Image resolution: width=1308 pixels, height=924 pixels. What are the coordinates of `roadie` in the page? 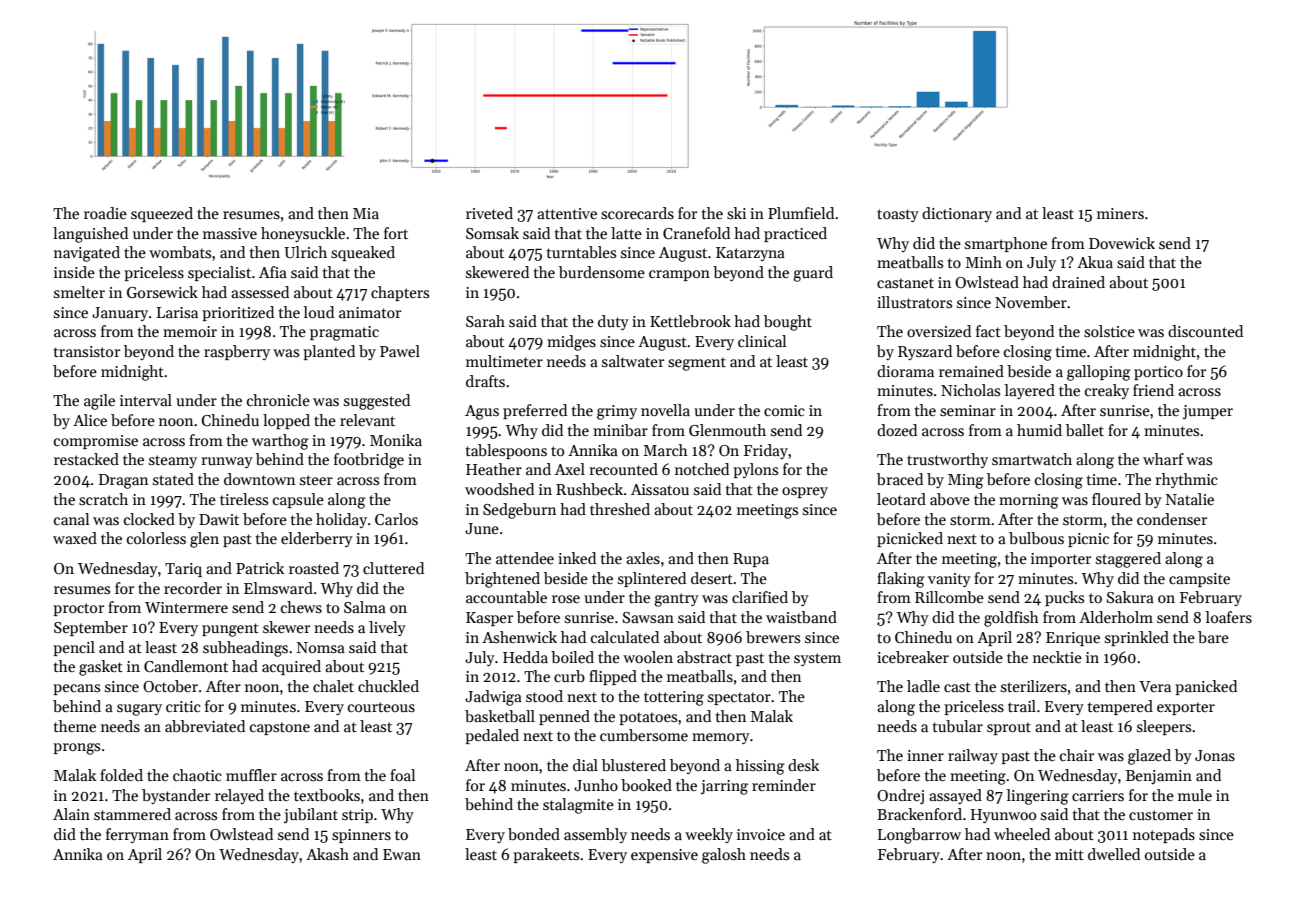 It's located at (105, 213).
